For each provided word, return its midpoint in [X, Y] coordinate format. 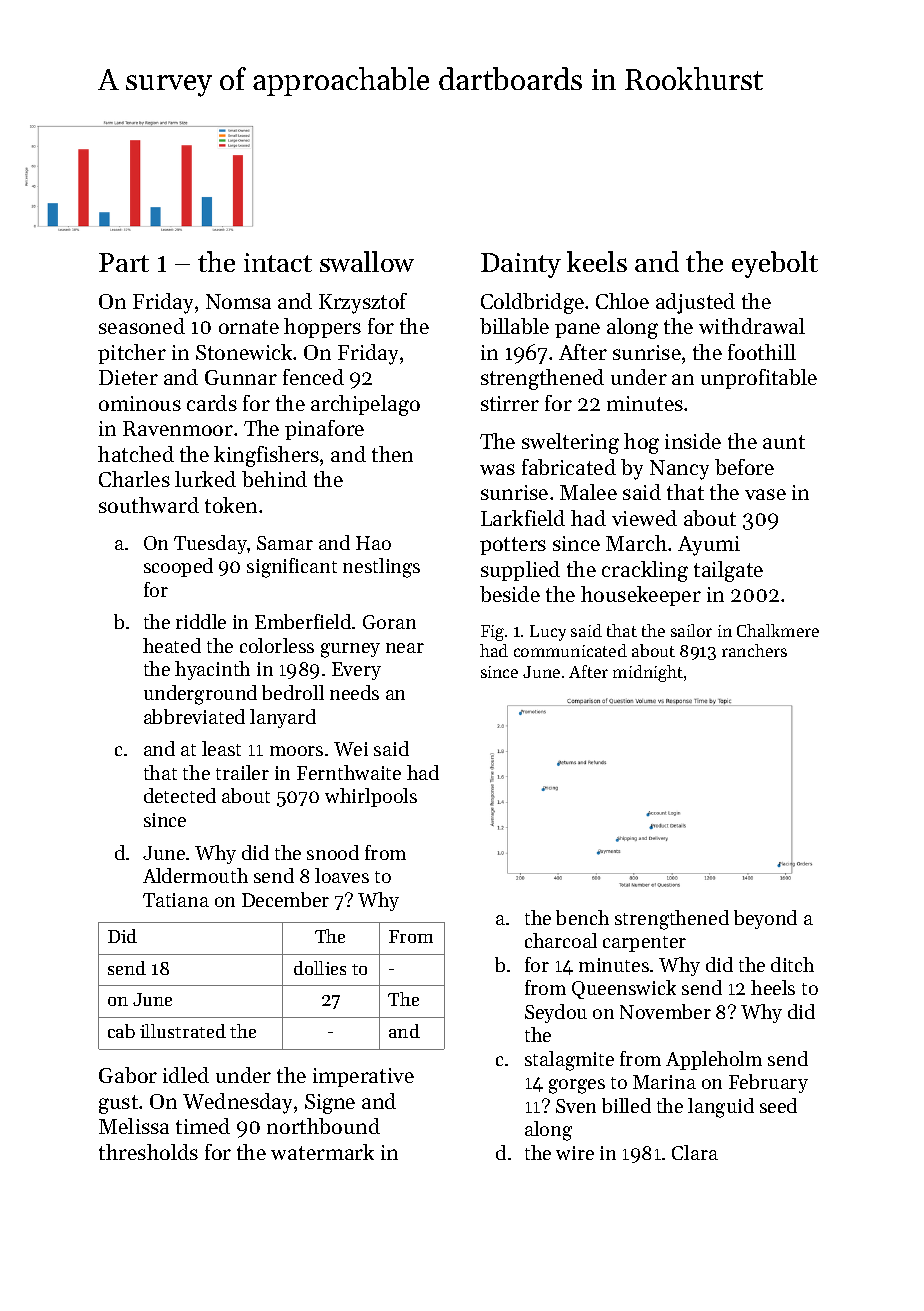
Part [124, 262]
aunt [784, 442]
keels [597, 261]
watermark [322, 1152]
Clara [695, 1152]
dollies [320, 968]
